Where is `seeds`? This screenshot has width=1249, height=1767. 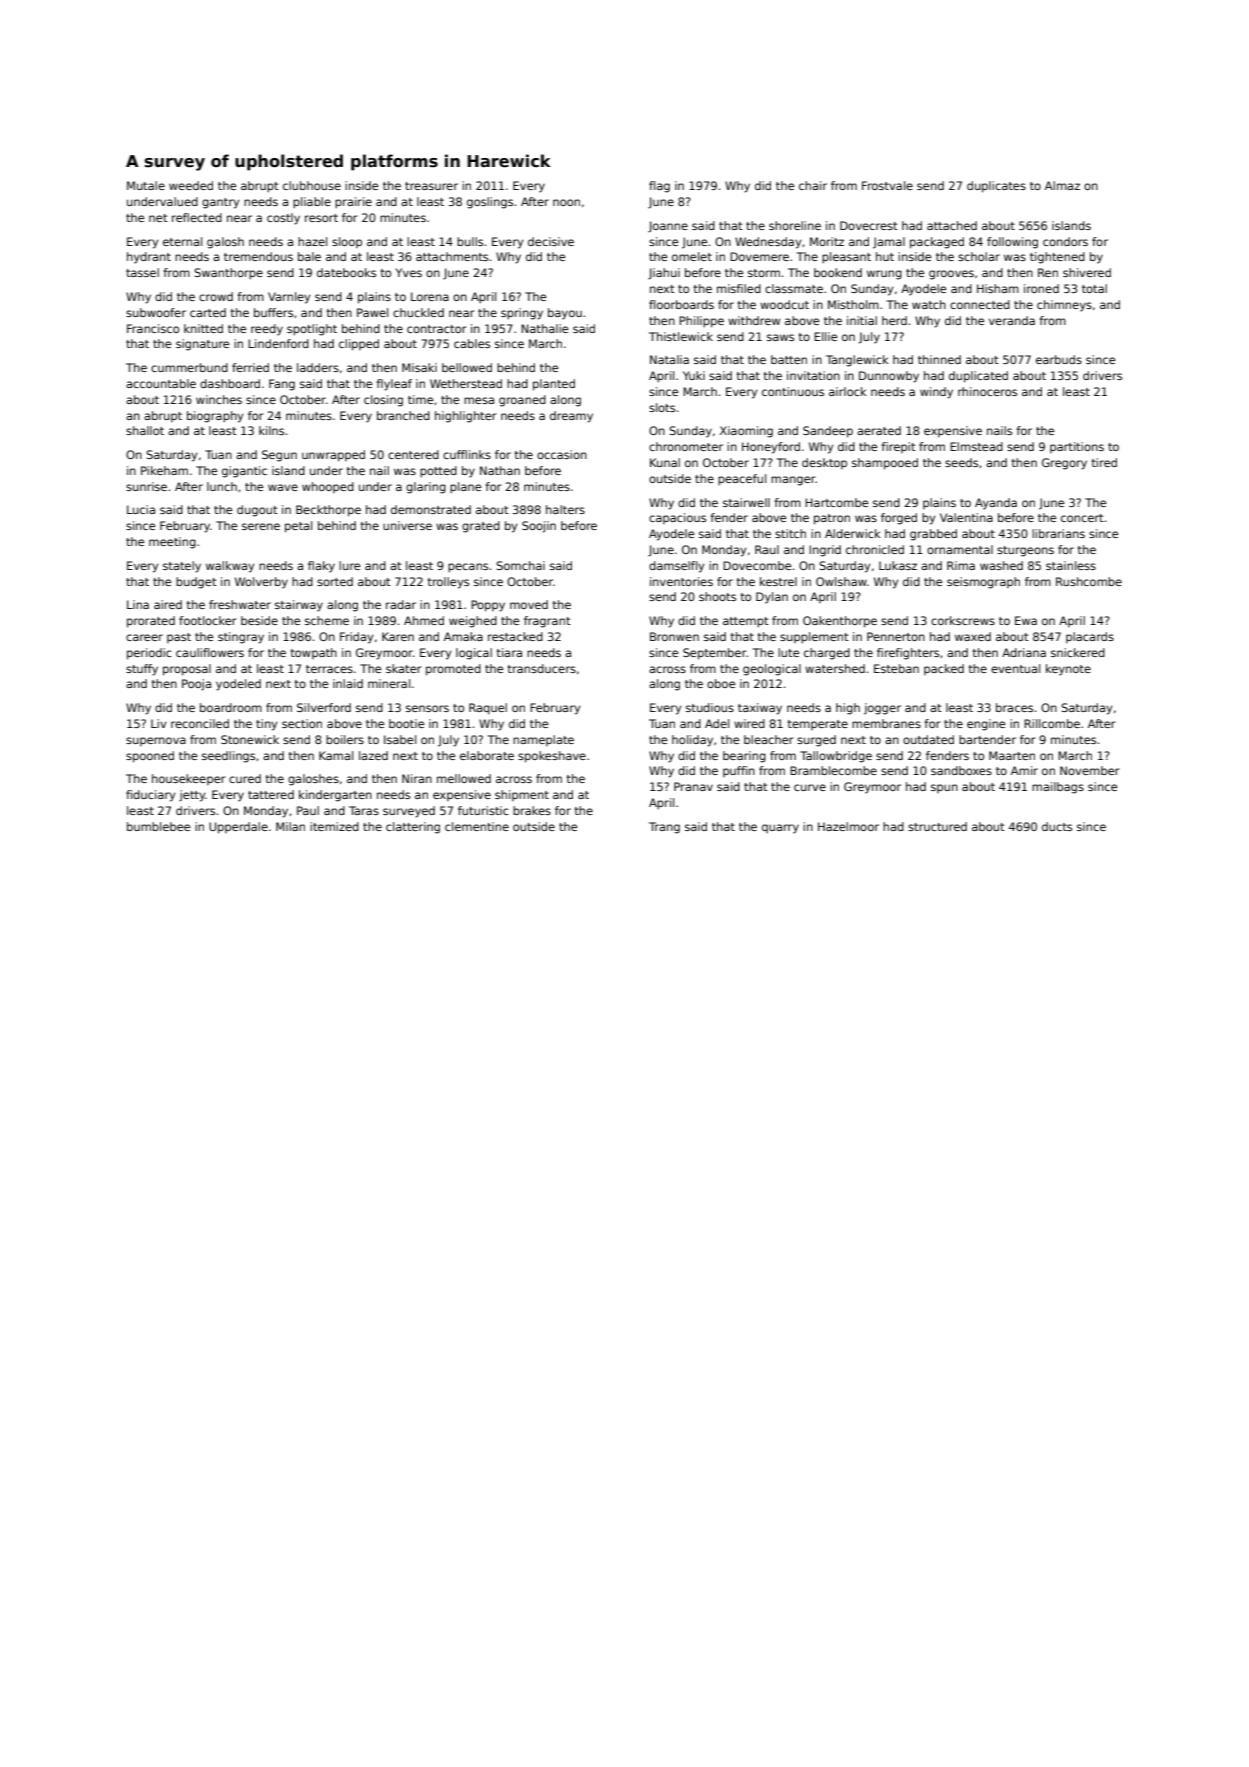 seeds is located at coordinates (961, 462).
